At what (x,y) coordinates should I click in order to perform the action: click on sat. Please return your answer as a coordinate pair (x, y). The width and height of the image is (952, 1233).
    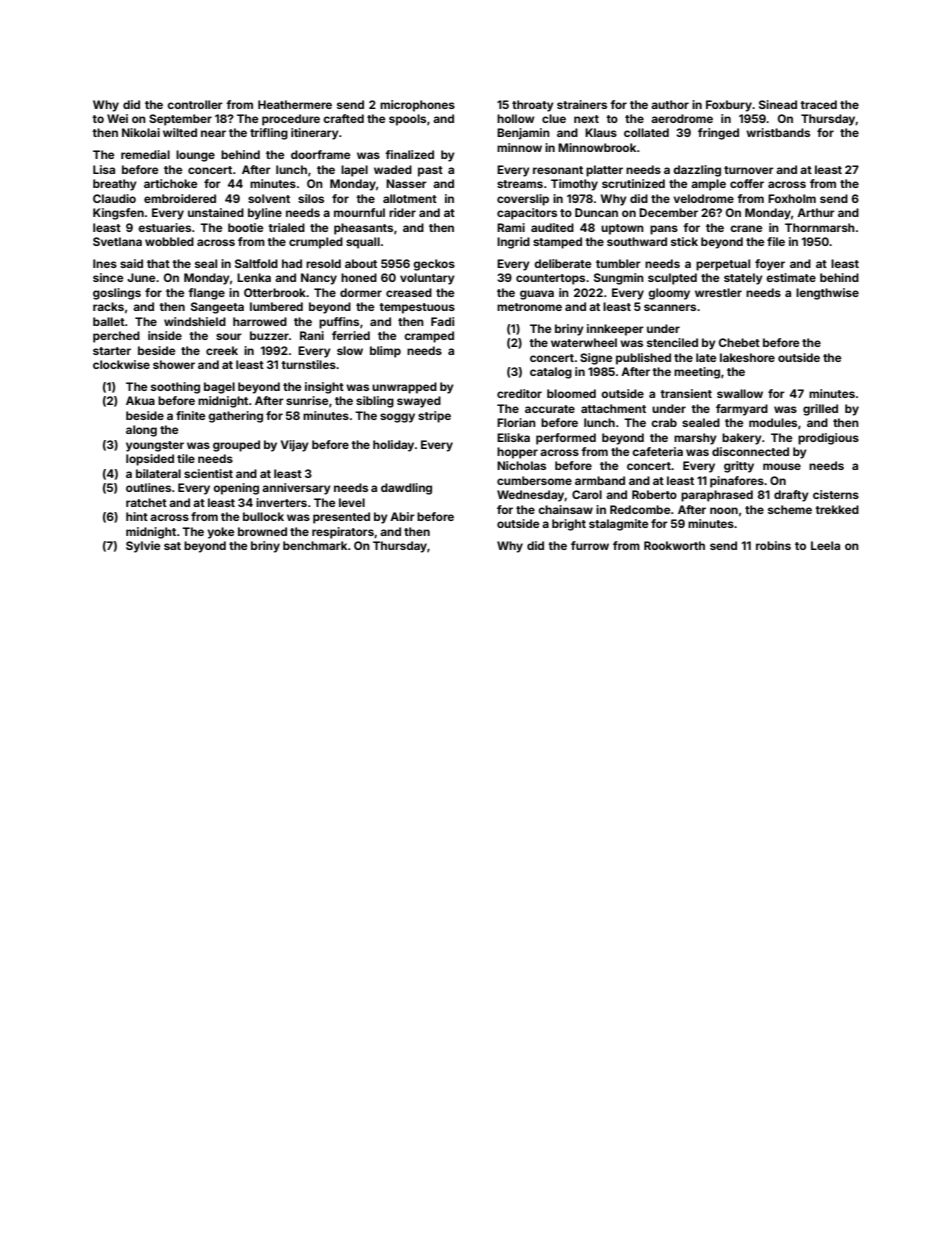
    Looking at the image, I should click on (172, 546).
